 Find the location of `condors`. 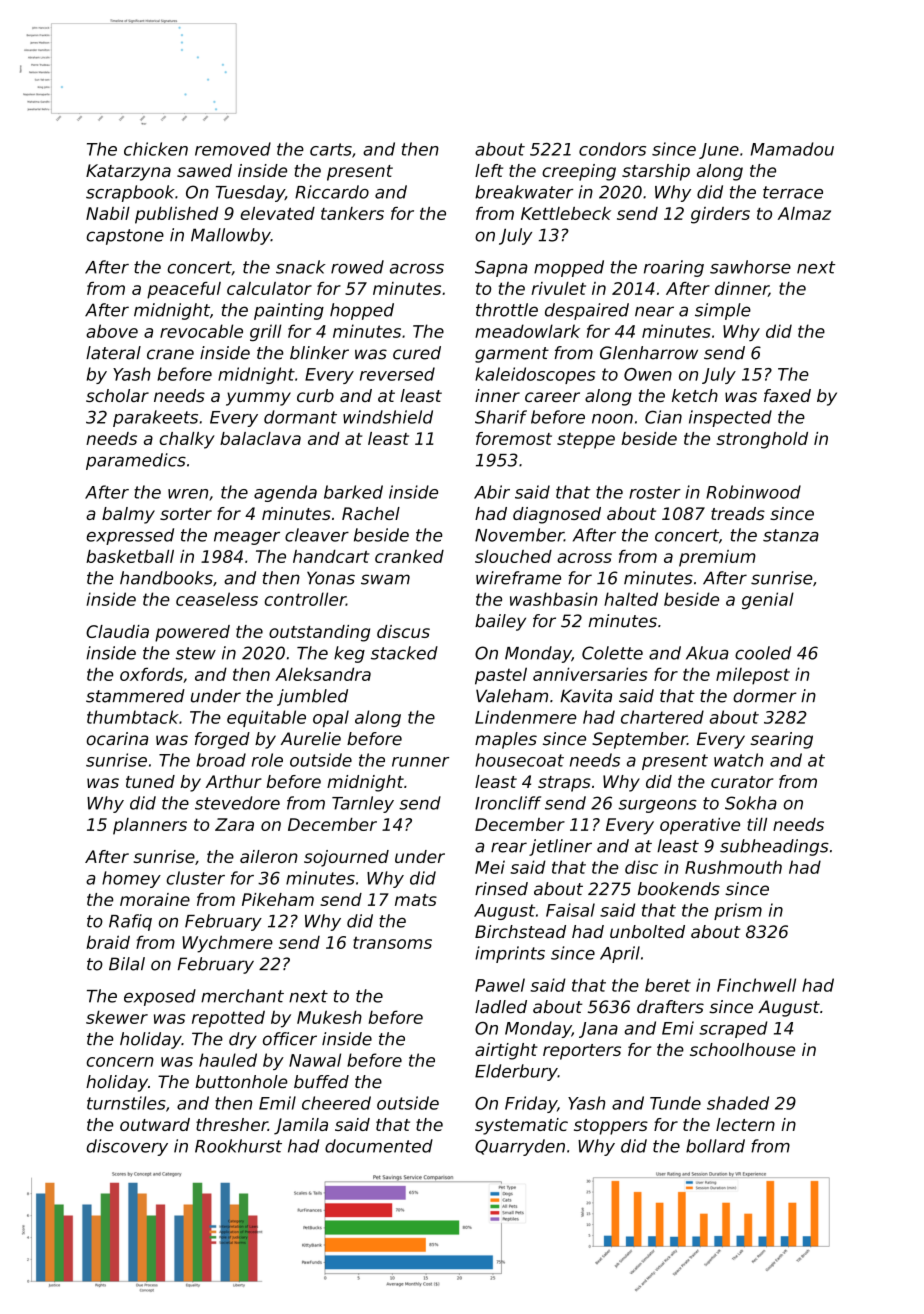

condors is located at coordinates (612, 149).
